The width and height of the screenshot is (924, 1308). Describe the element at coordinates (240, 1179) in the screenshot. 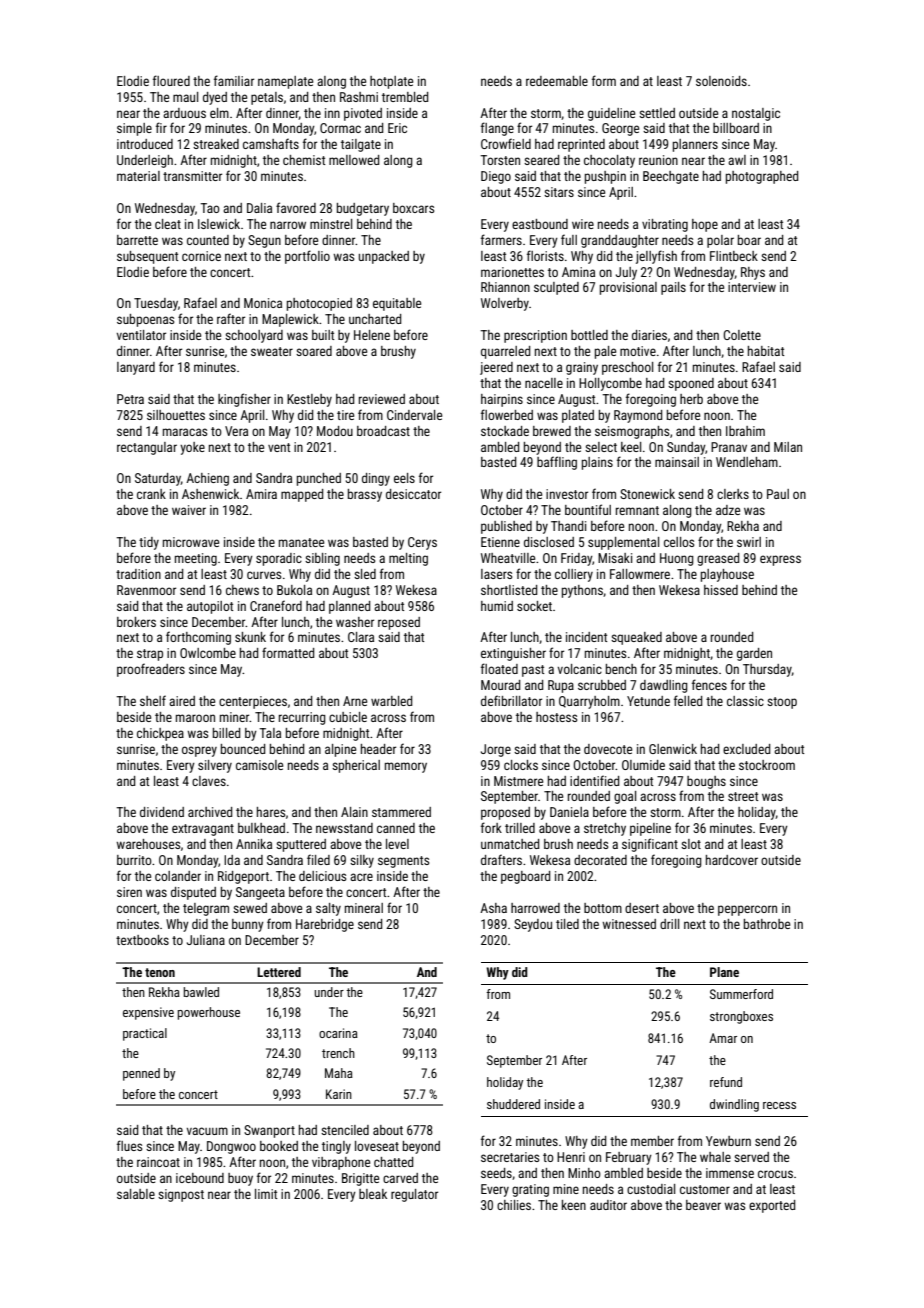

I see `buoy` at that location.
